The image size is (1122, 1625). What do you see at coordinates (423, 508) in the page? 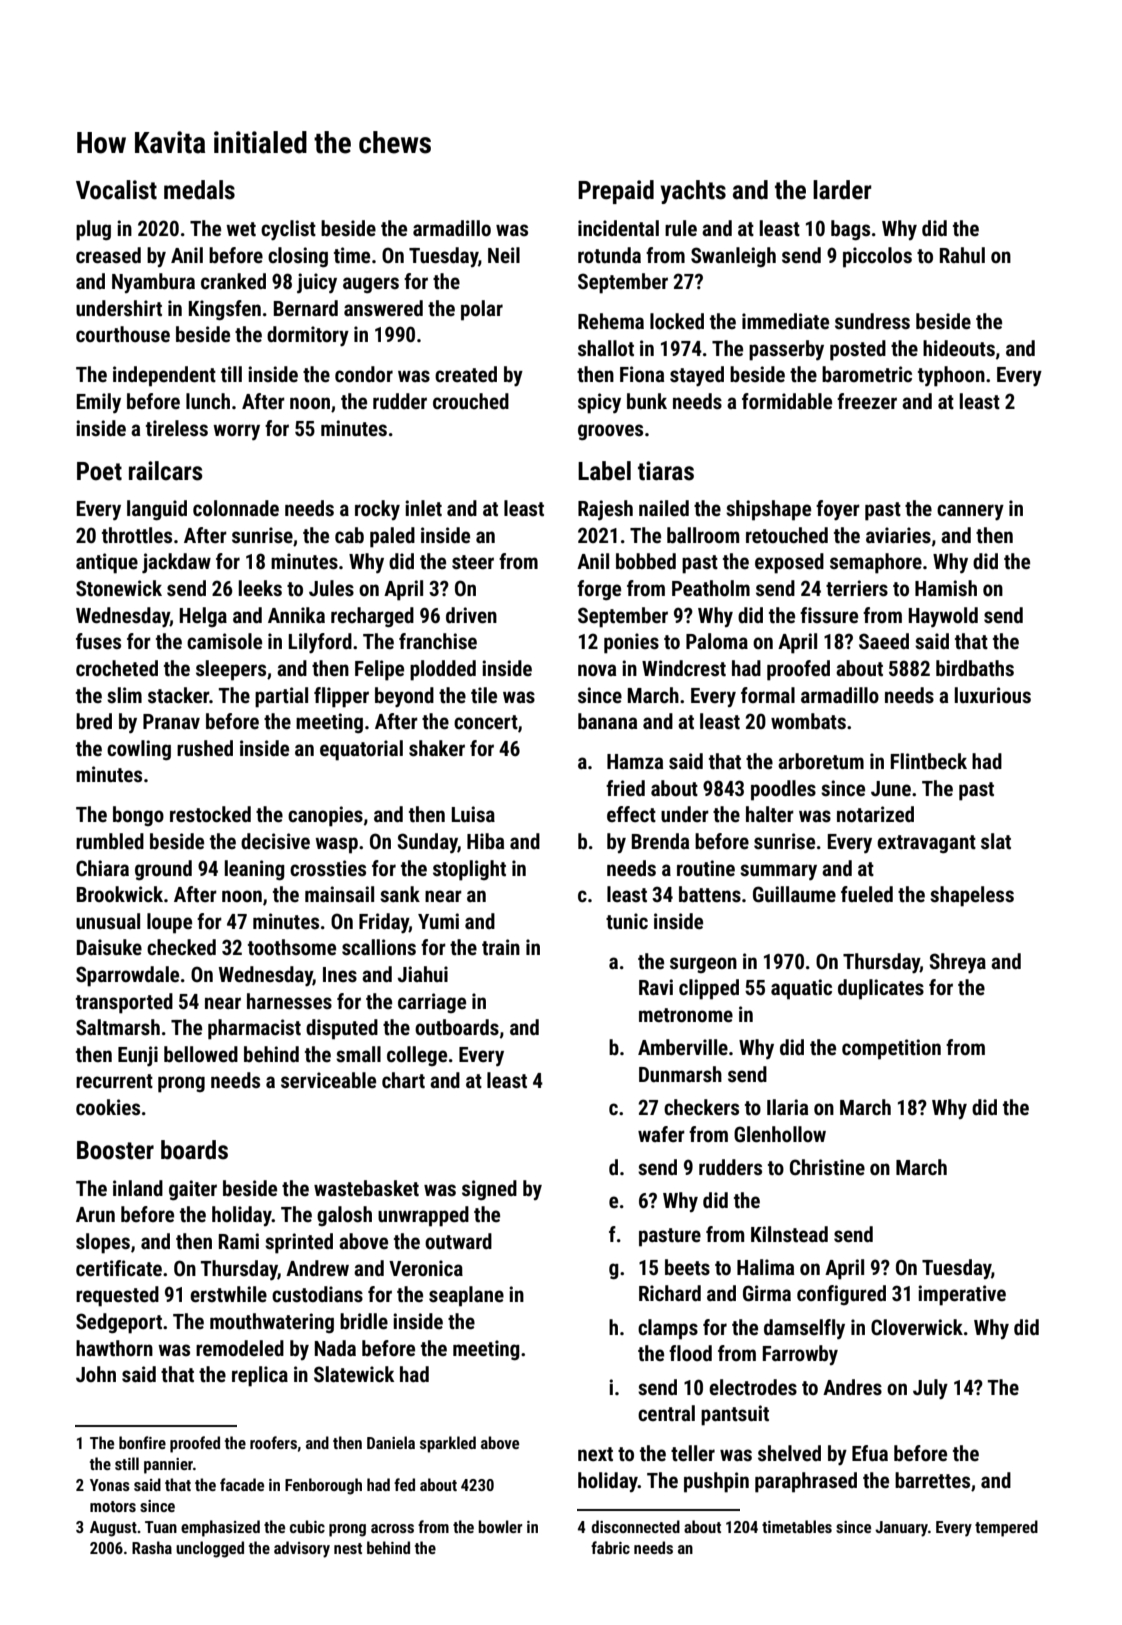
I see `inlet` at bounding box center [423, 508].
